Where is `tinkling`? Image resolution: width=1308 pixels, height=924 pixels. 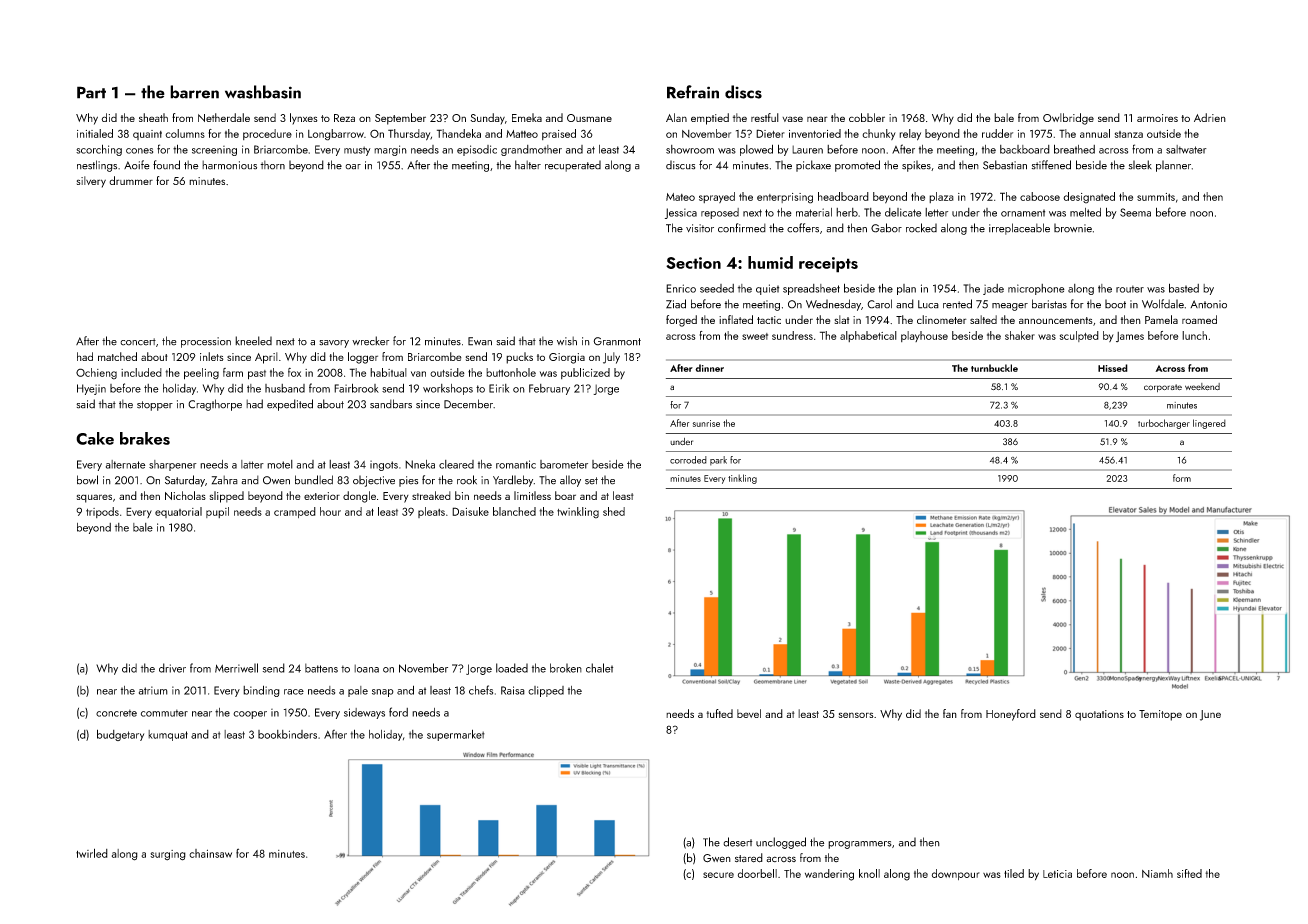
tinkling is located at coordinates (742, 479).
